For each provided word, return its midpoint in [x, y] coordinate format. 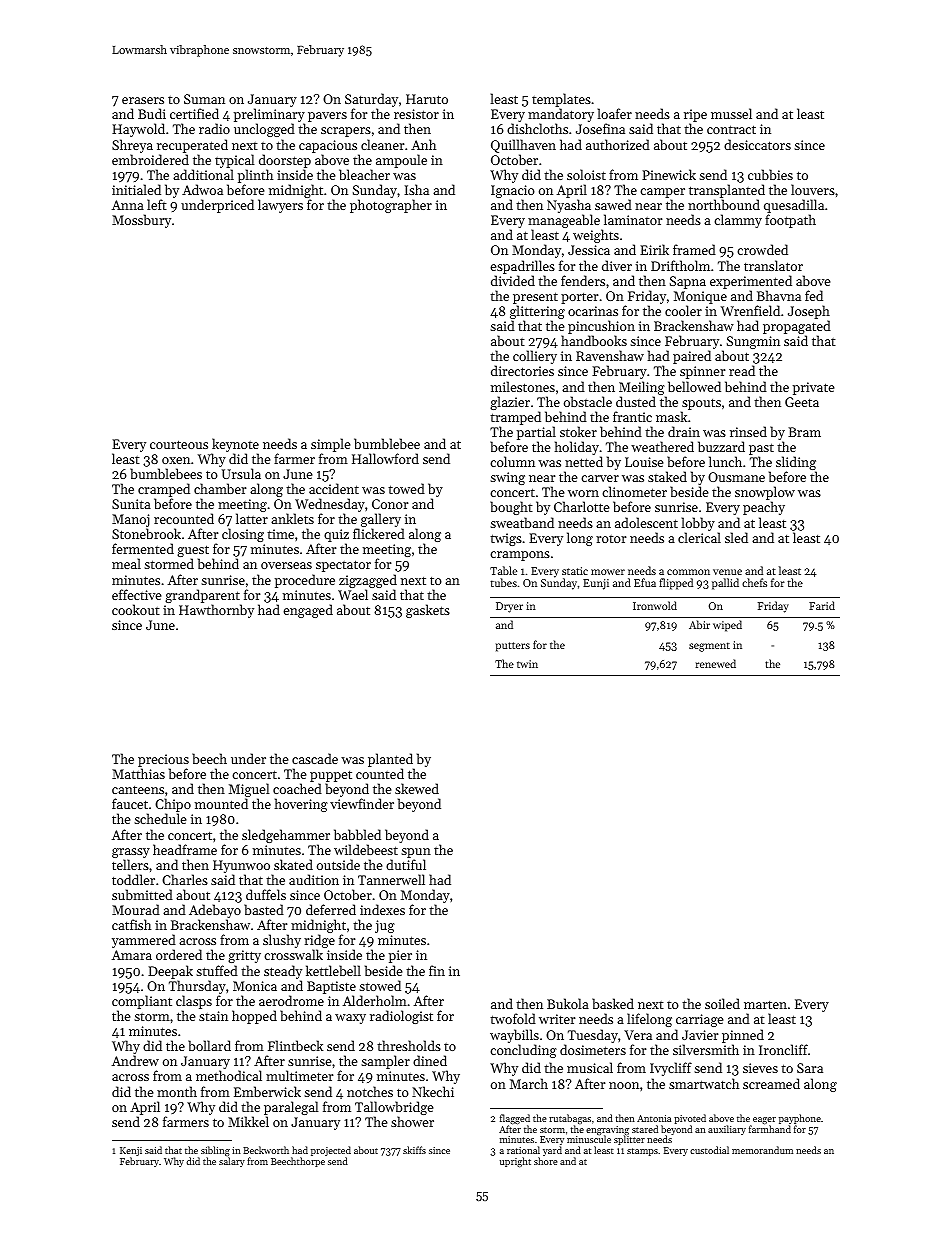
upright [515, 1162]
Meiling [642, 388]
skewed [417, 788]
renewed [716, 663]
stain [213, 1016]
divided [513, 280]
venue [727, 572]
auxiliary [727, 1130]
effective [137, 594]
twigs [506, 539]
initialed [136, 189]
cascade [315, 758]
